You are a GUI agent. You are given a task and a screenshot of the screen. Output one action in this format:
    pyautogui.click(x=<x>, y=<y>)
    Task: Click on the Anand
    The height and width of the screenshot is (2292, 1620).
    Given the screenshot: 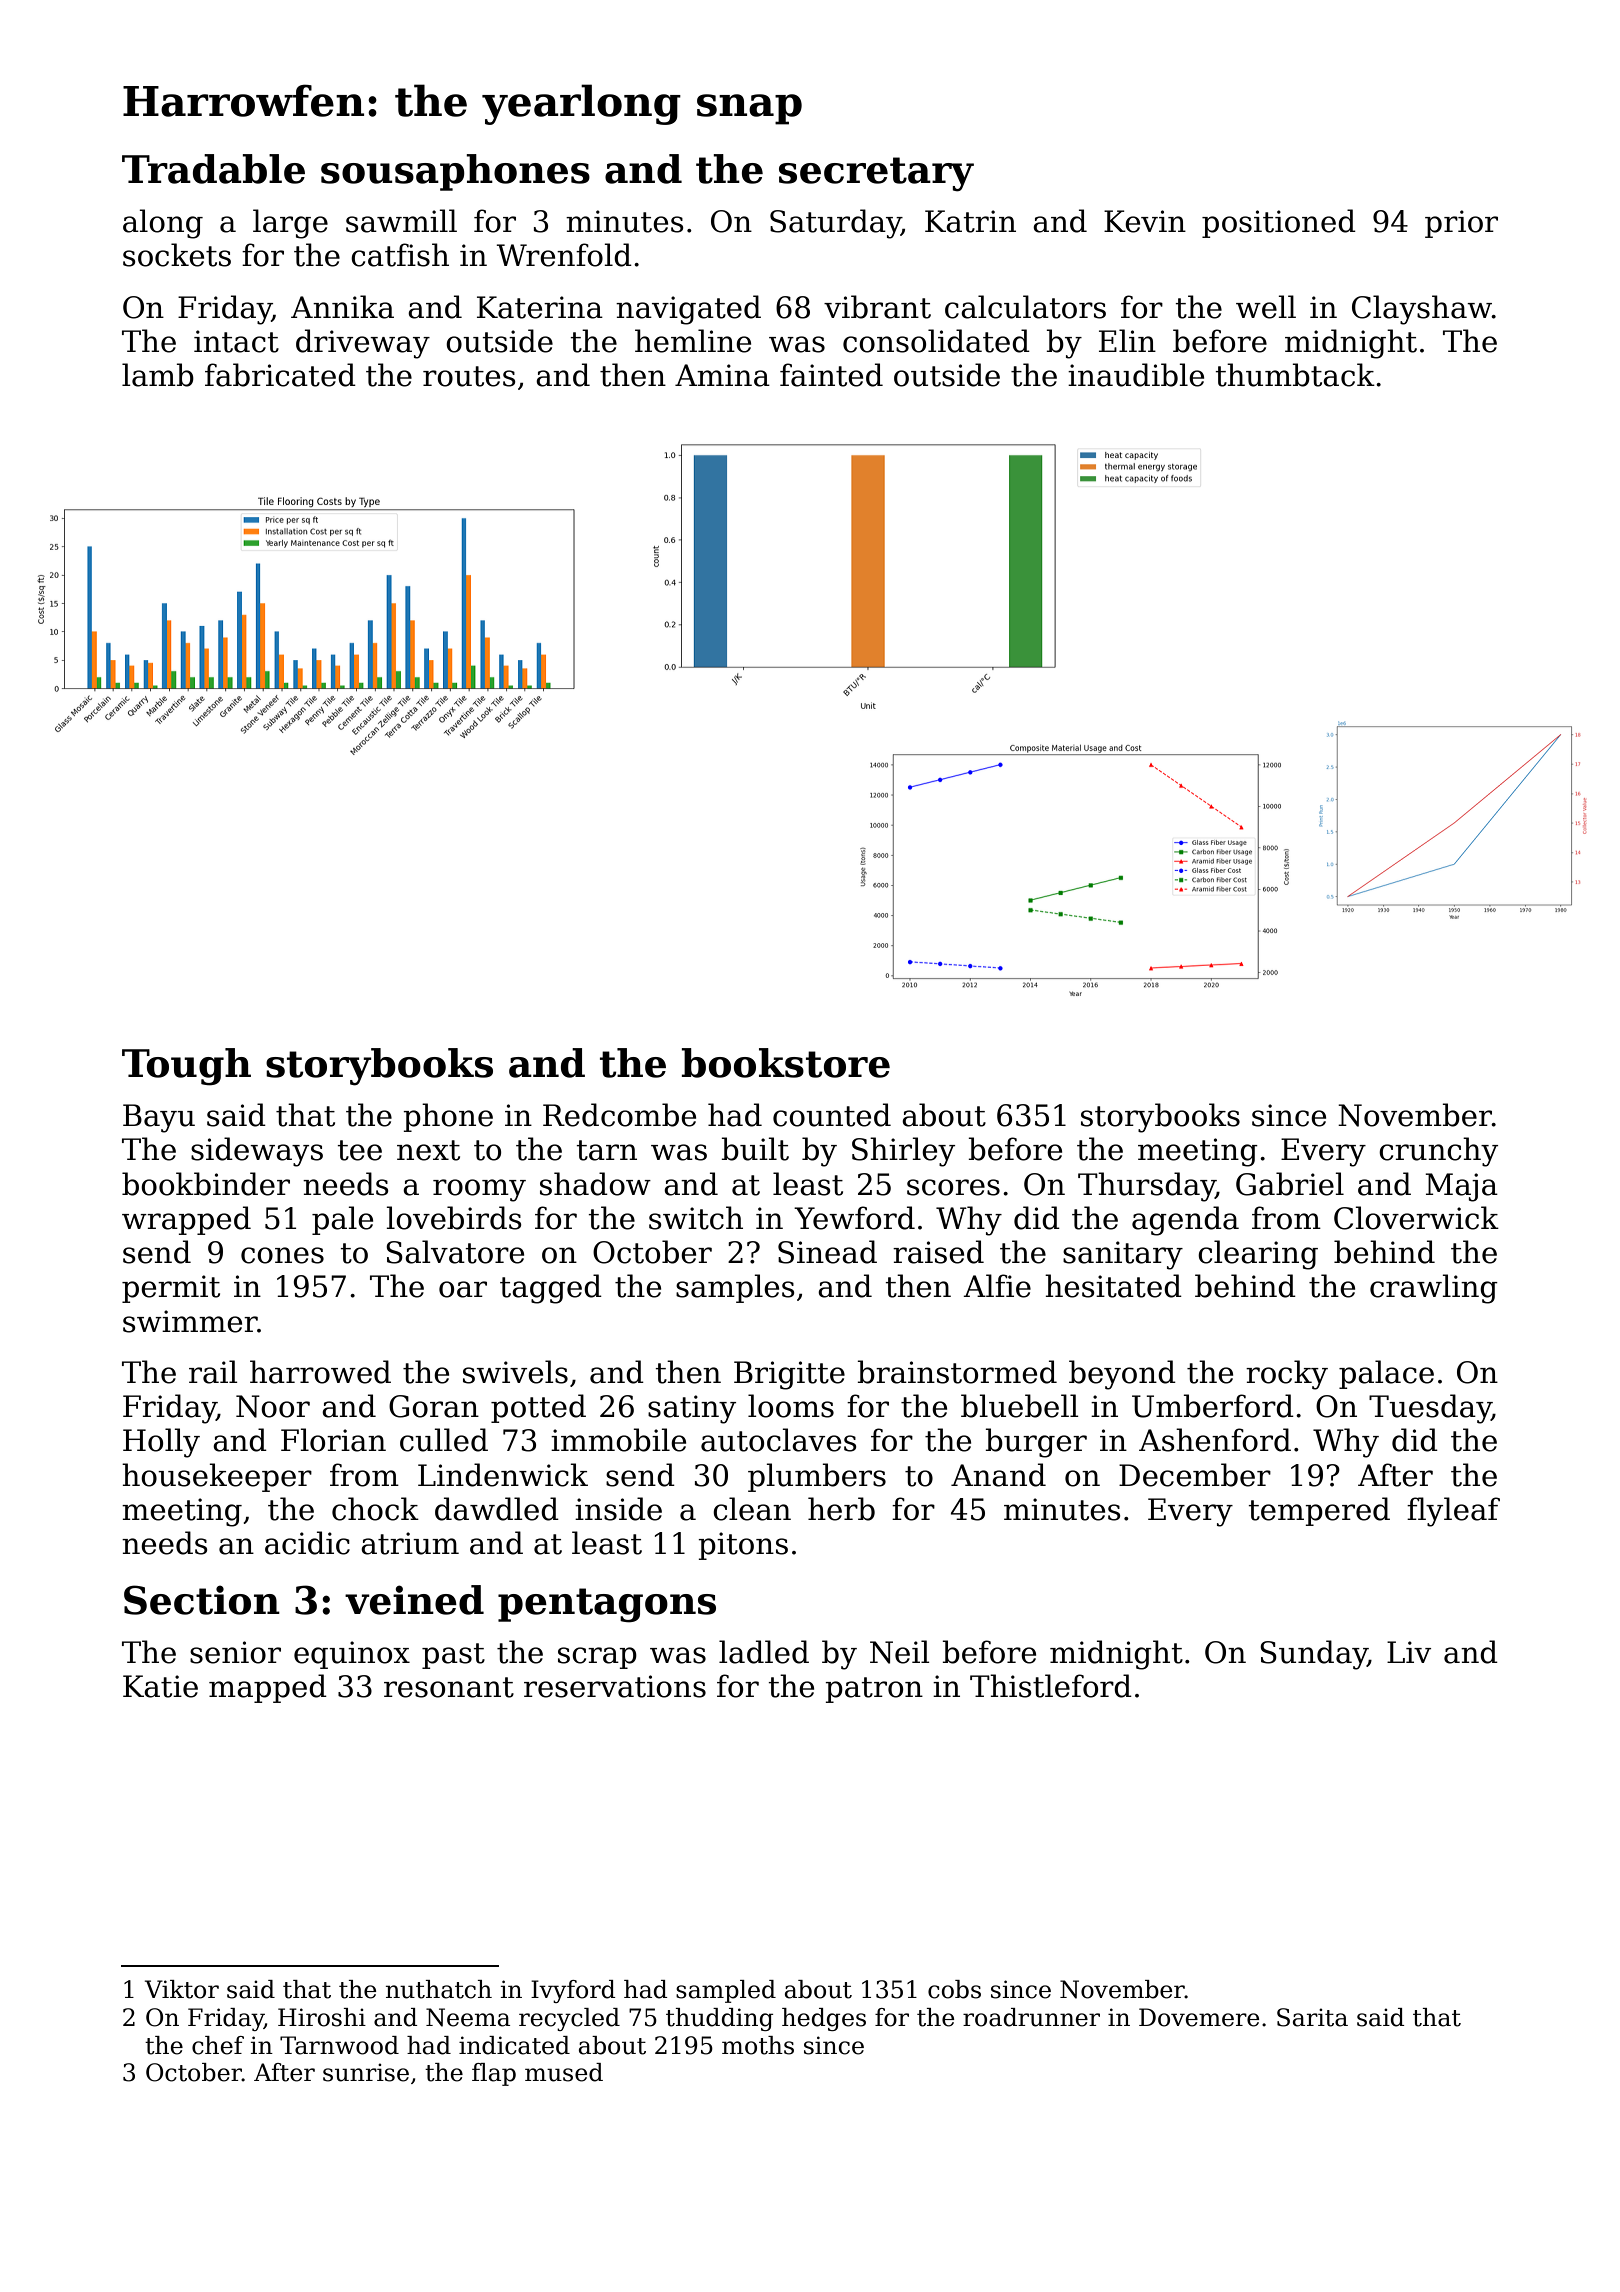 What is the action you would take?
    pyautogui.click(x=998, y=1475)
